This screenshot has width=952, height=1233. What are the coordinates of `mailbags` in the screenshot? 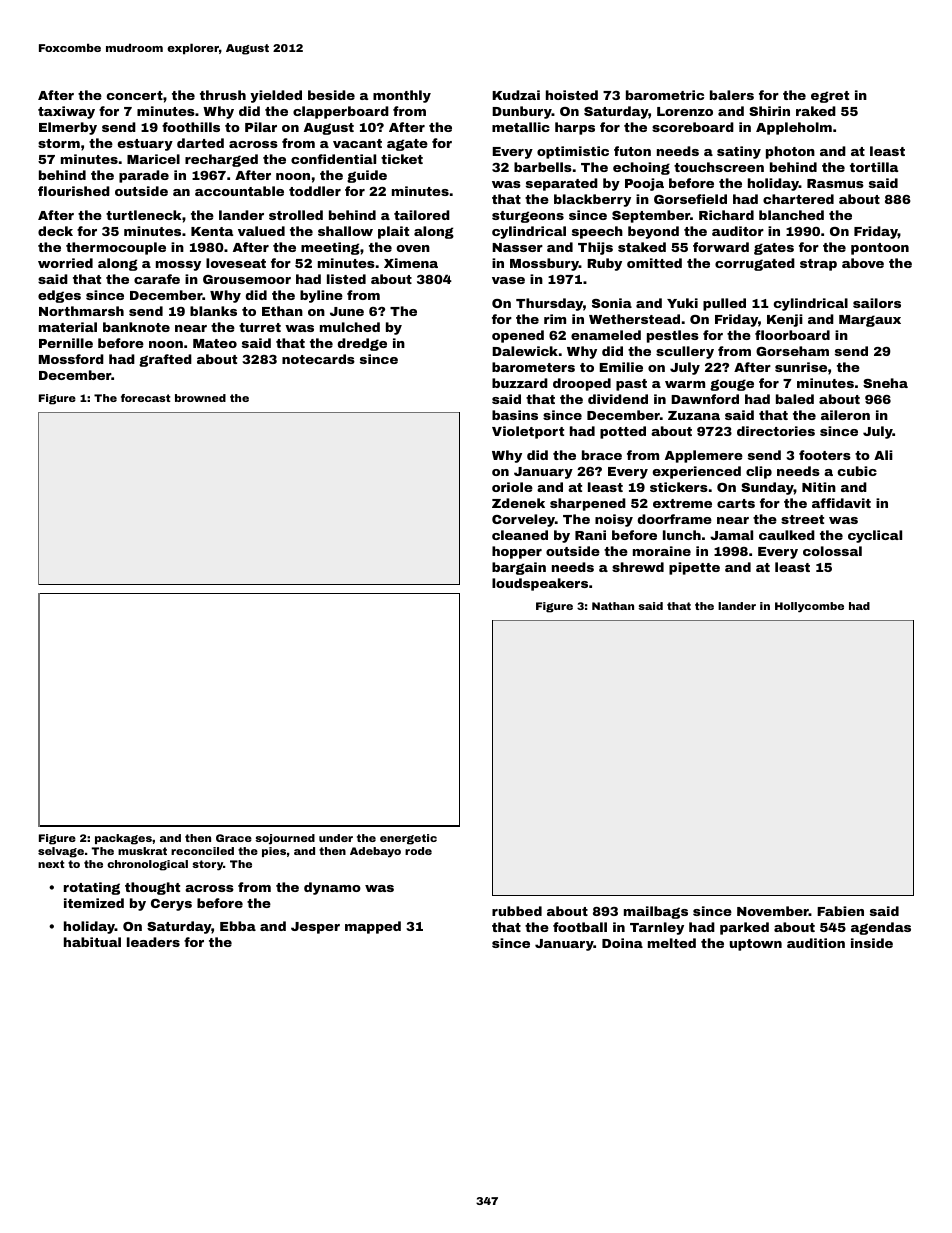 It's located at (656, 912).
